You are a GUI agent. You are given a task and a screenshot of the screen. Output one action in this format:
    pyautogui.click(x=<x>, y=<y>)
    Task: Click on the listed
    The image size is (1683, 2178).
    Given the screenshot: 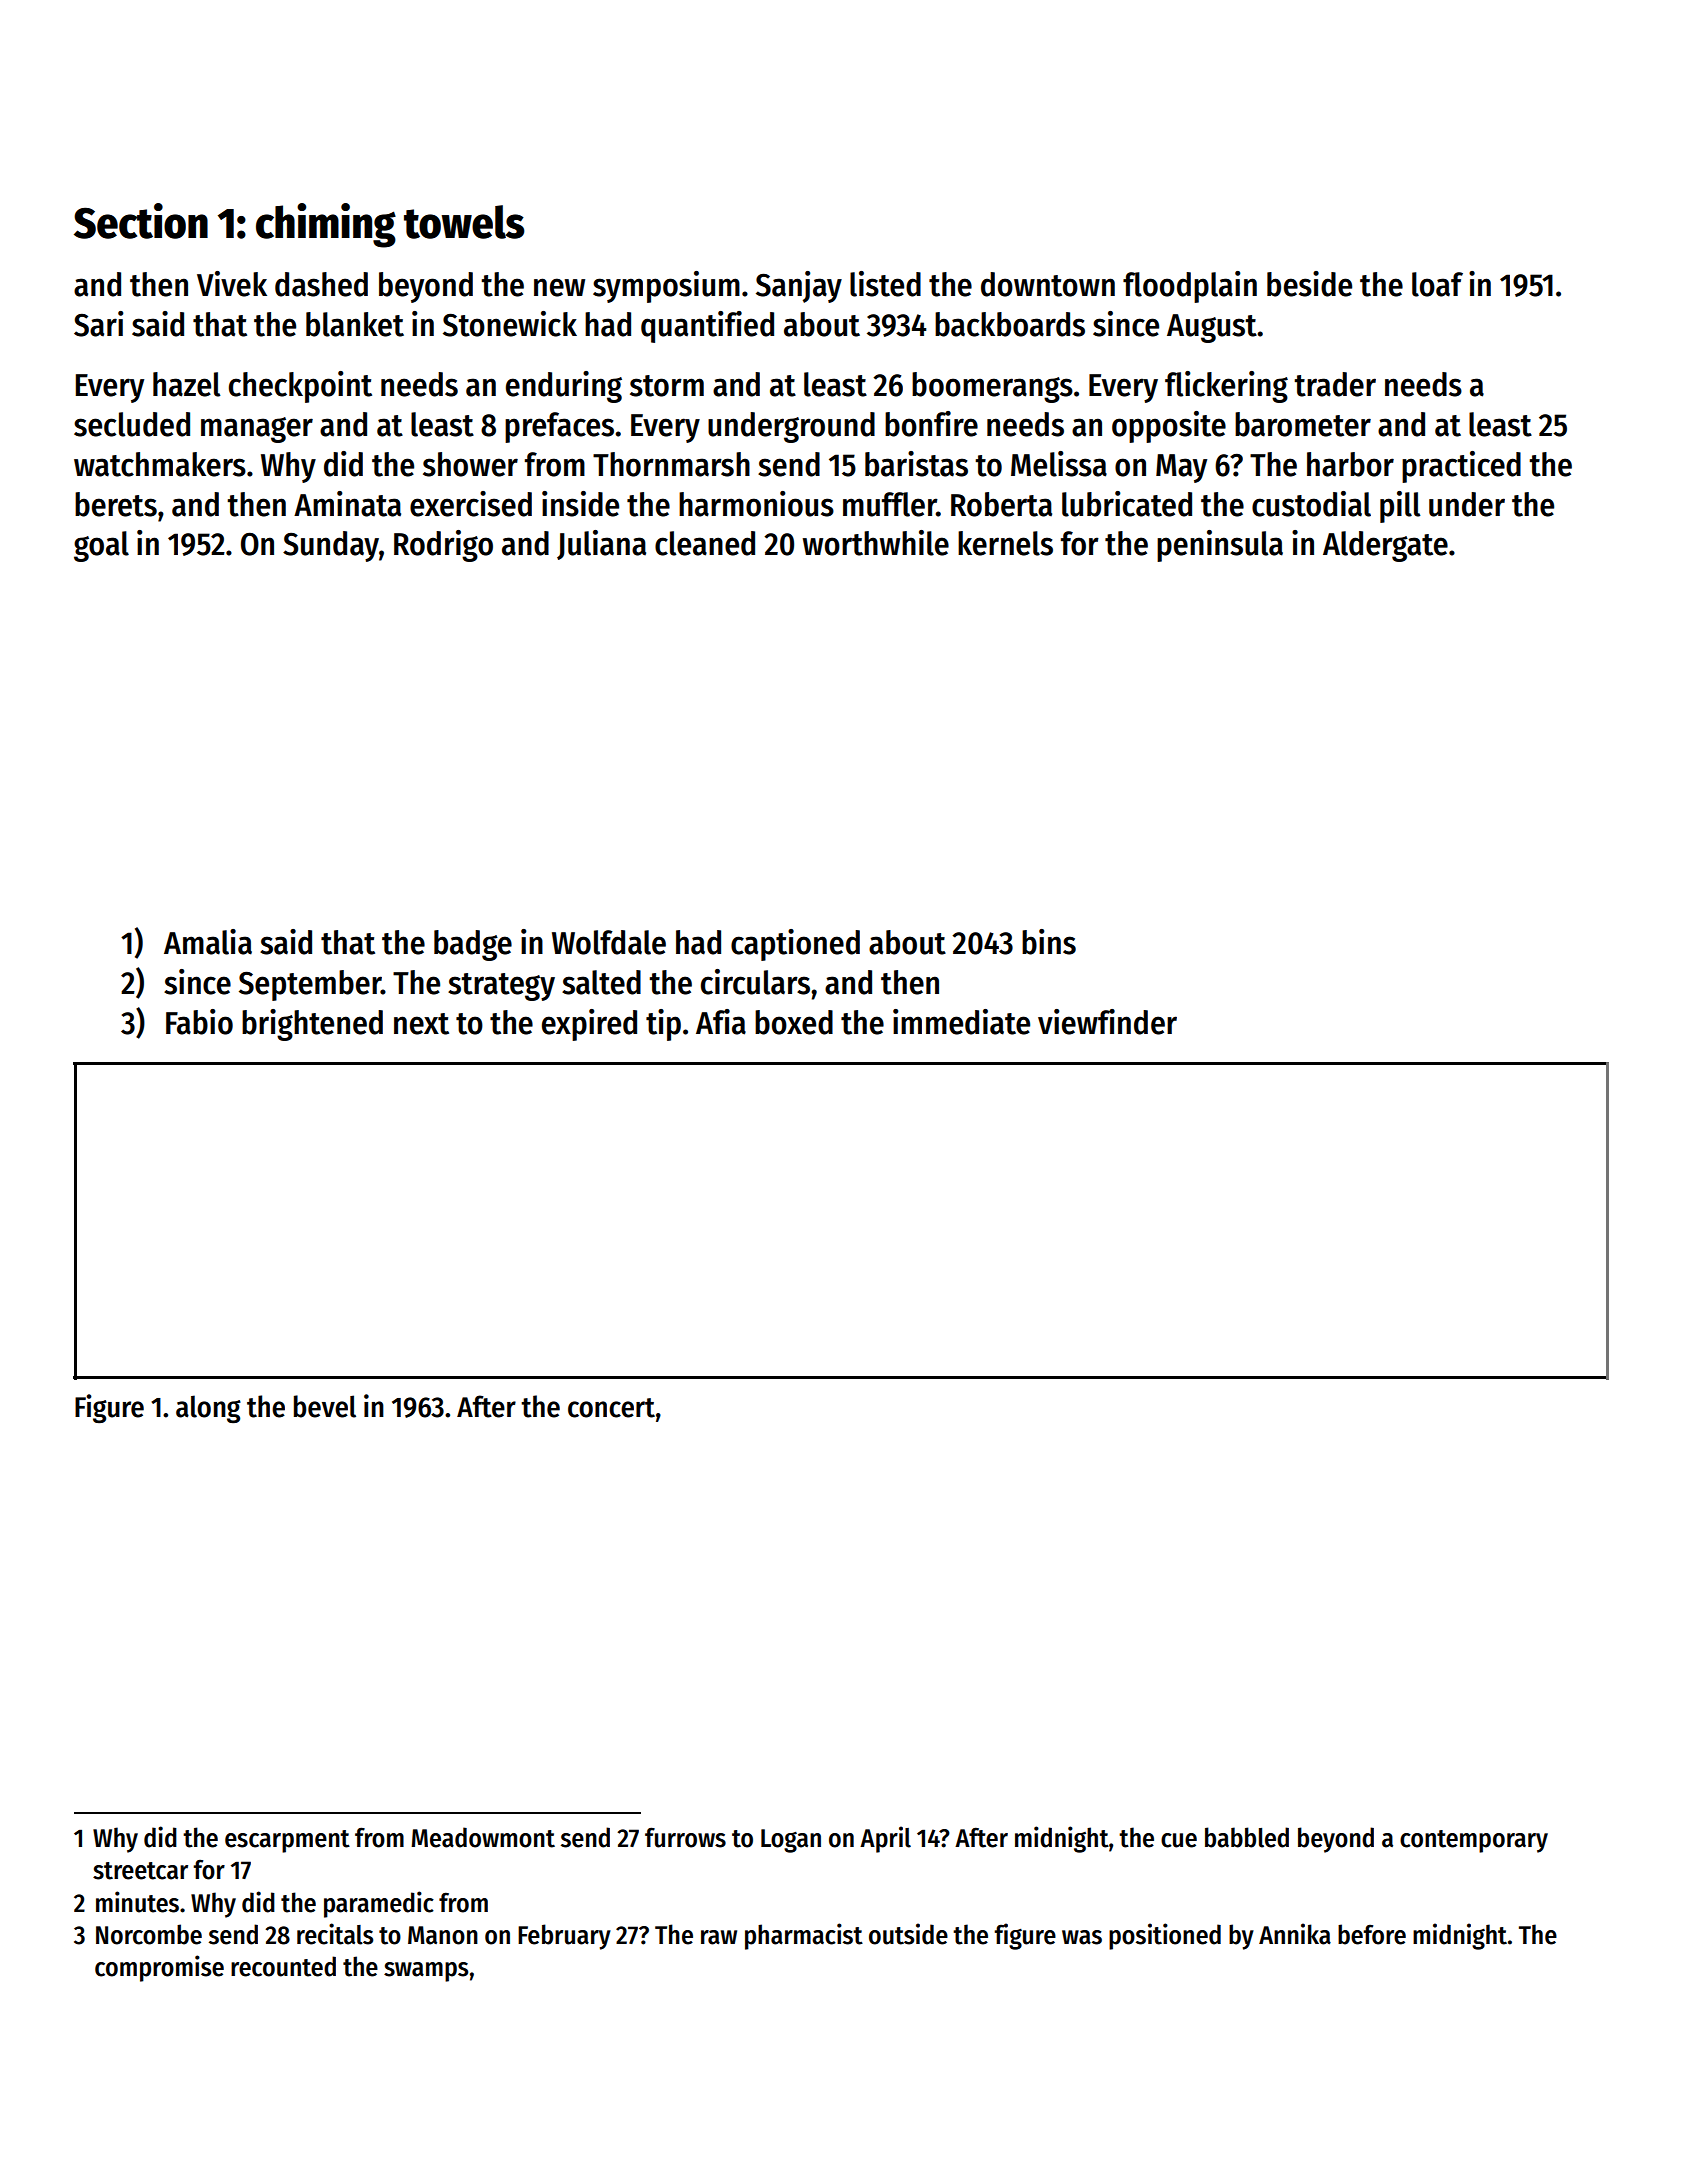 What is the action you would take?
    pyautogui.click(x=885, y=284)
